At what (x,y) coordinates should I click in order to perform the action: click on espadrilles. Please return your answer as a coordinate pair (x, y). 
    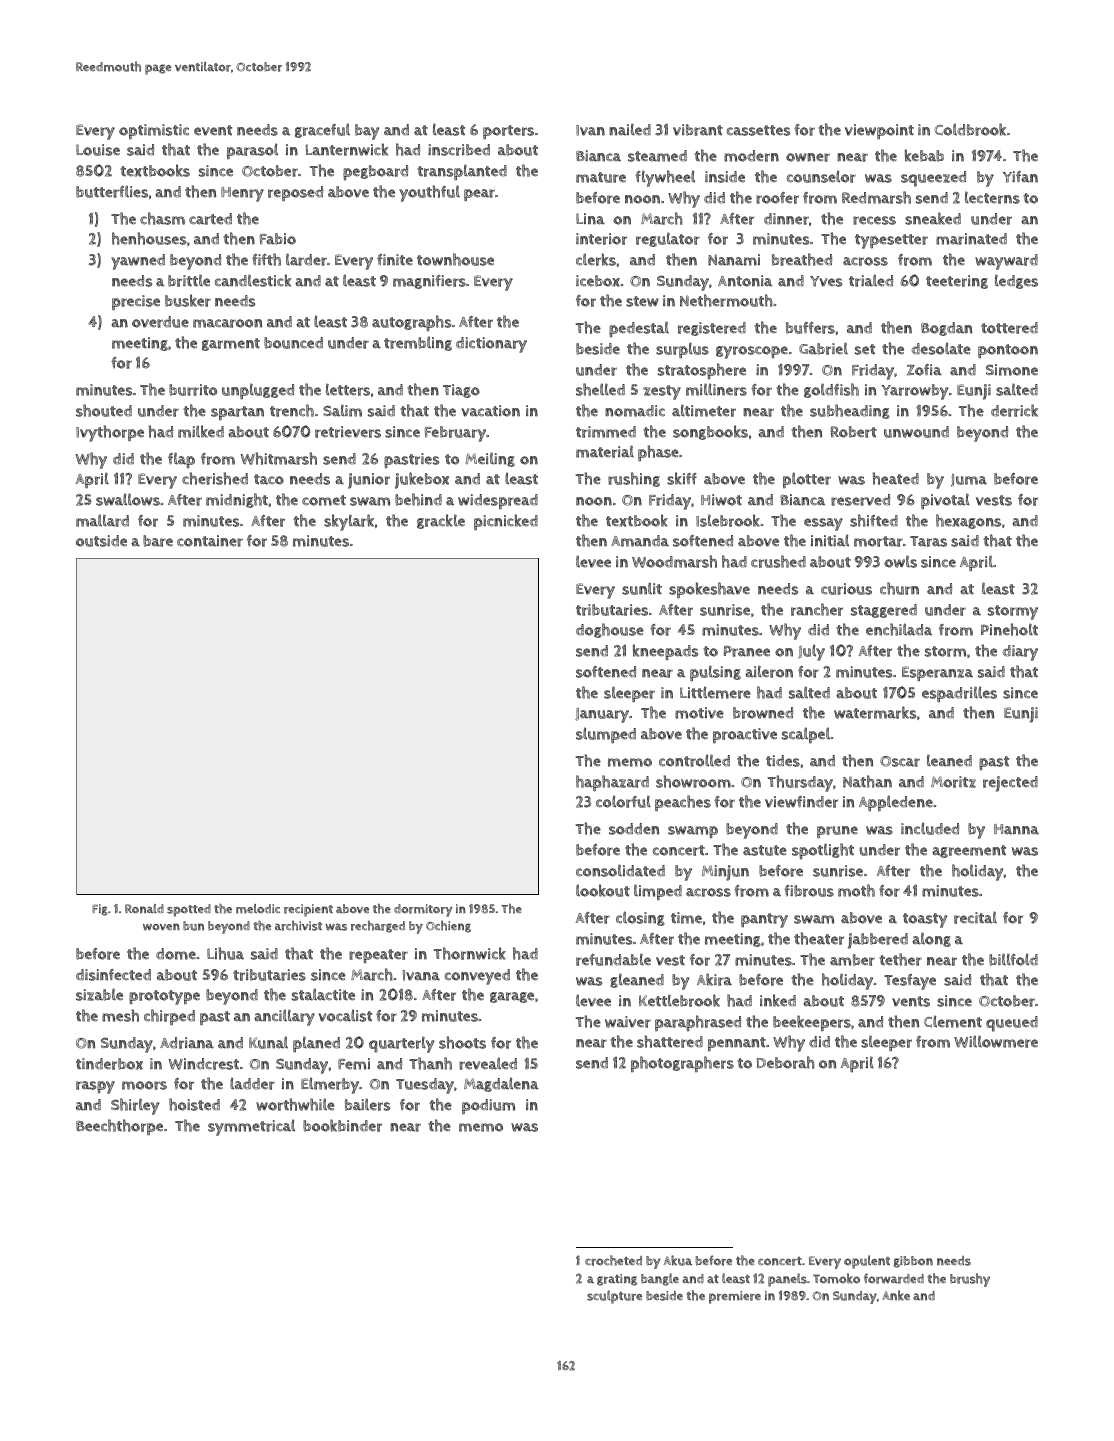
    Looking at the image, I should click on (959, 694).
